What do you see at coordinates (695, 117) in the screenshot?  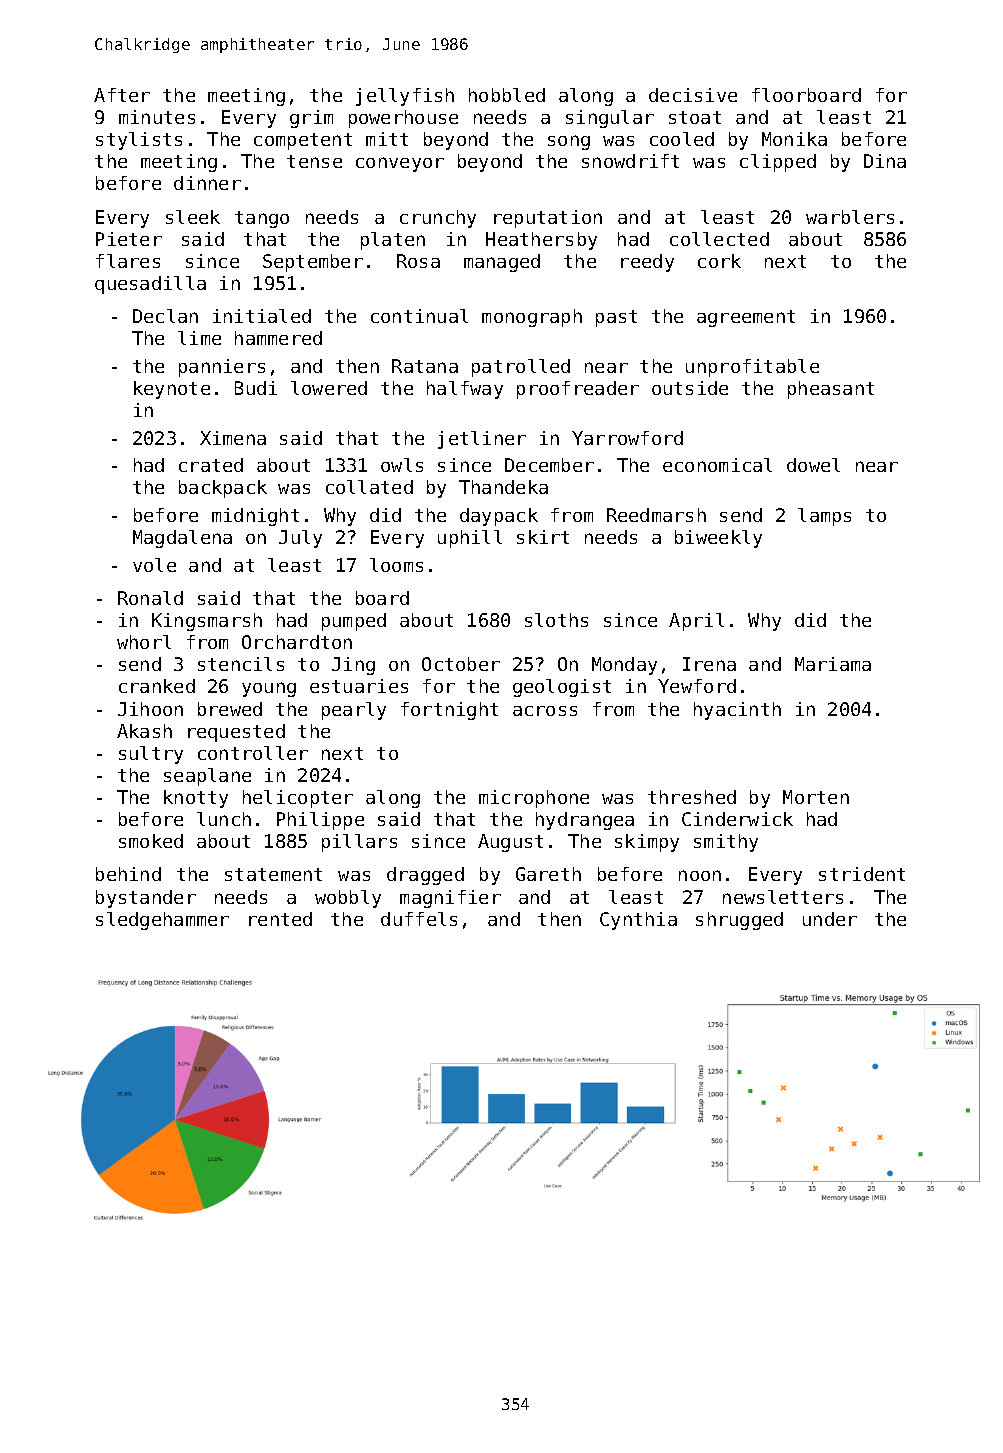 I see `stoat` at bounding box center [695, 117].
